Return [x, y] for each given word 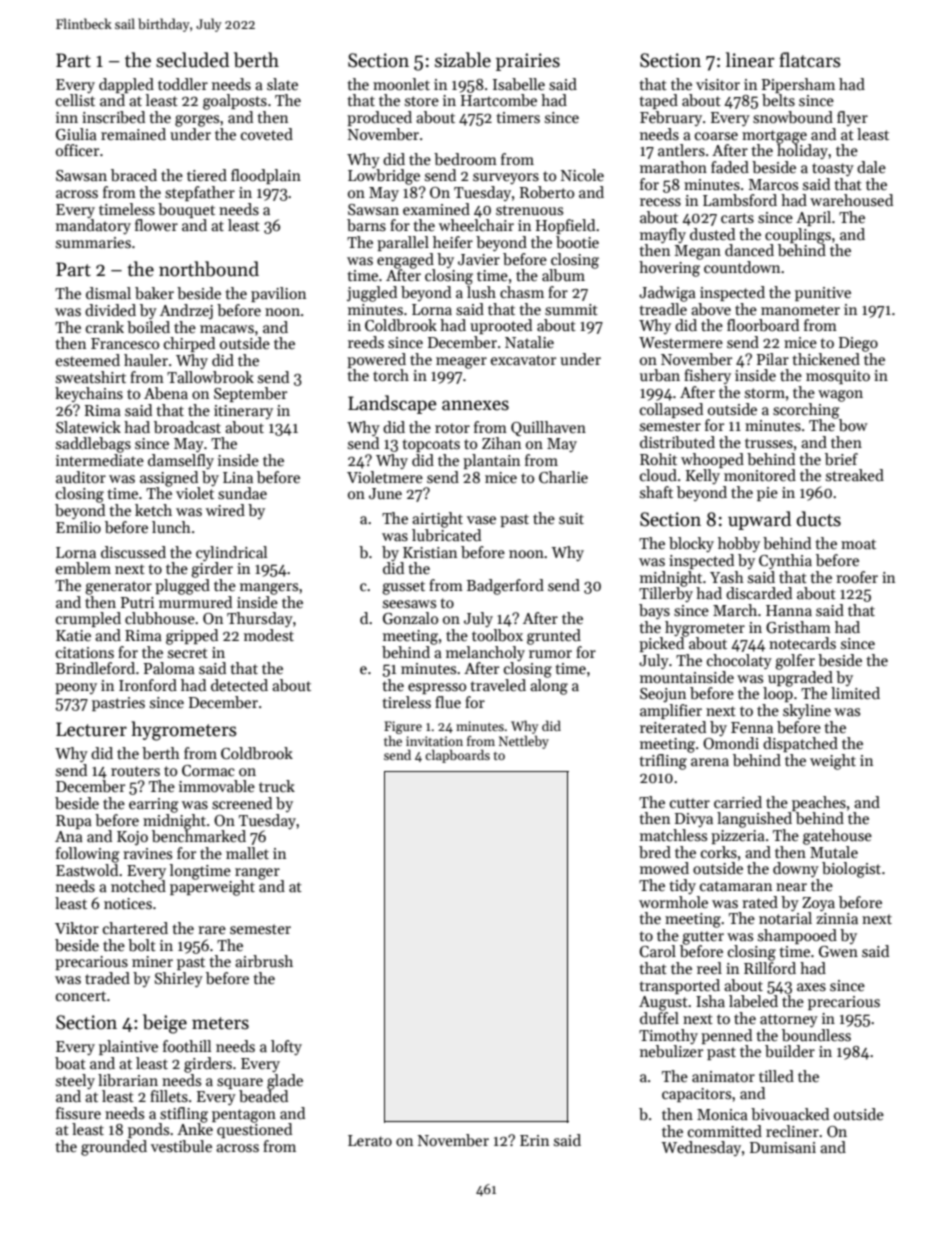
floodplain [266, 176]
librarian [128, 1080]
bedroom [465, 159]
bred [655, 852]
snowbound [793, 117]
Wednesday [701, 1148]
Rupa [74, 822]
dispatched [800, 744]
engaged [405, 261]
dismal [108, 293]
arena [710, 762]
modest [269, 635]
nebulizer [671, 1051]
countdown [742, 267]
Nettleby [524, 742]
